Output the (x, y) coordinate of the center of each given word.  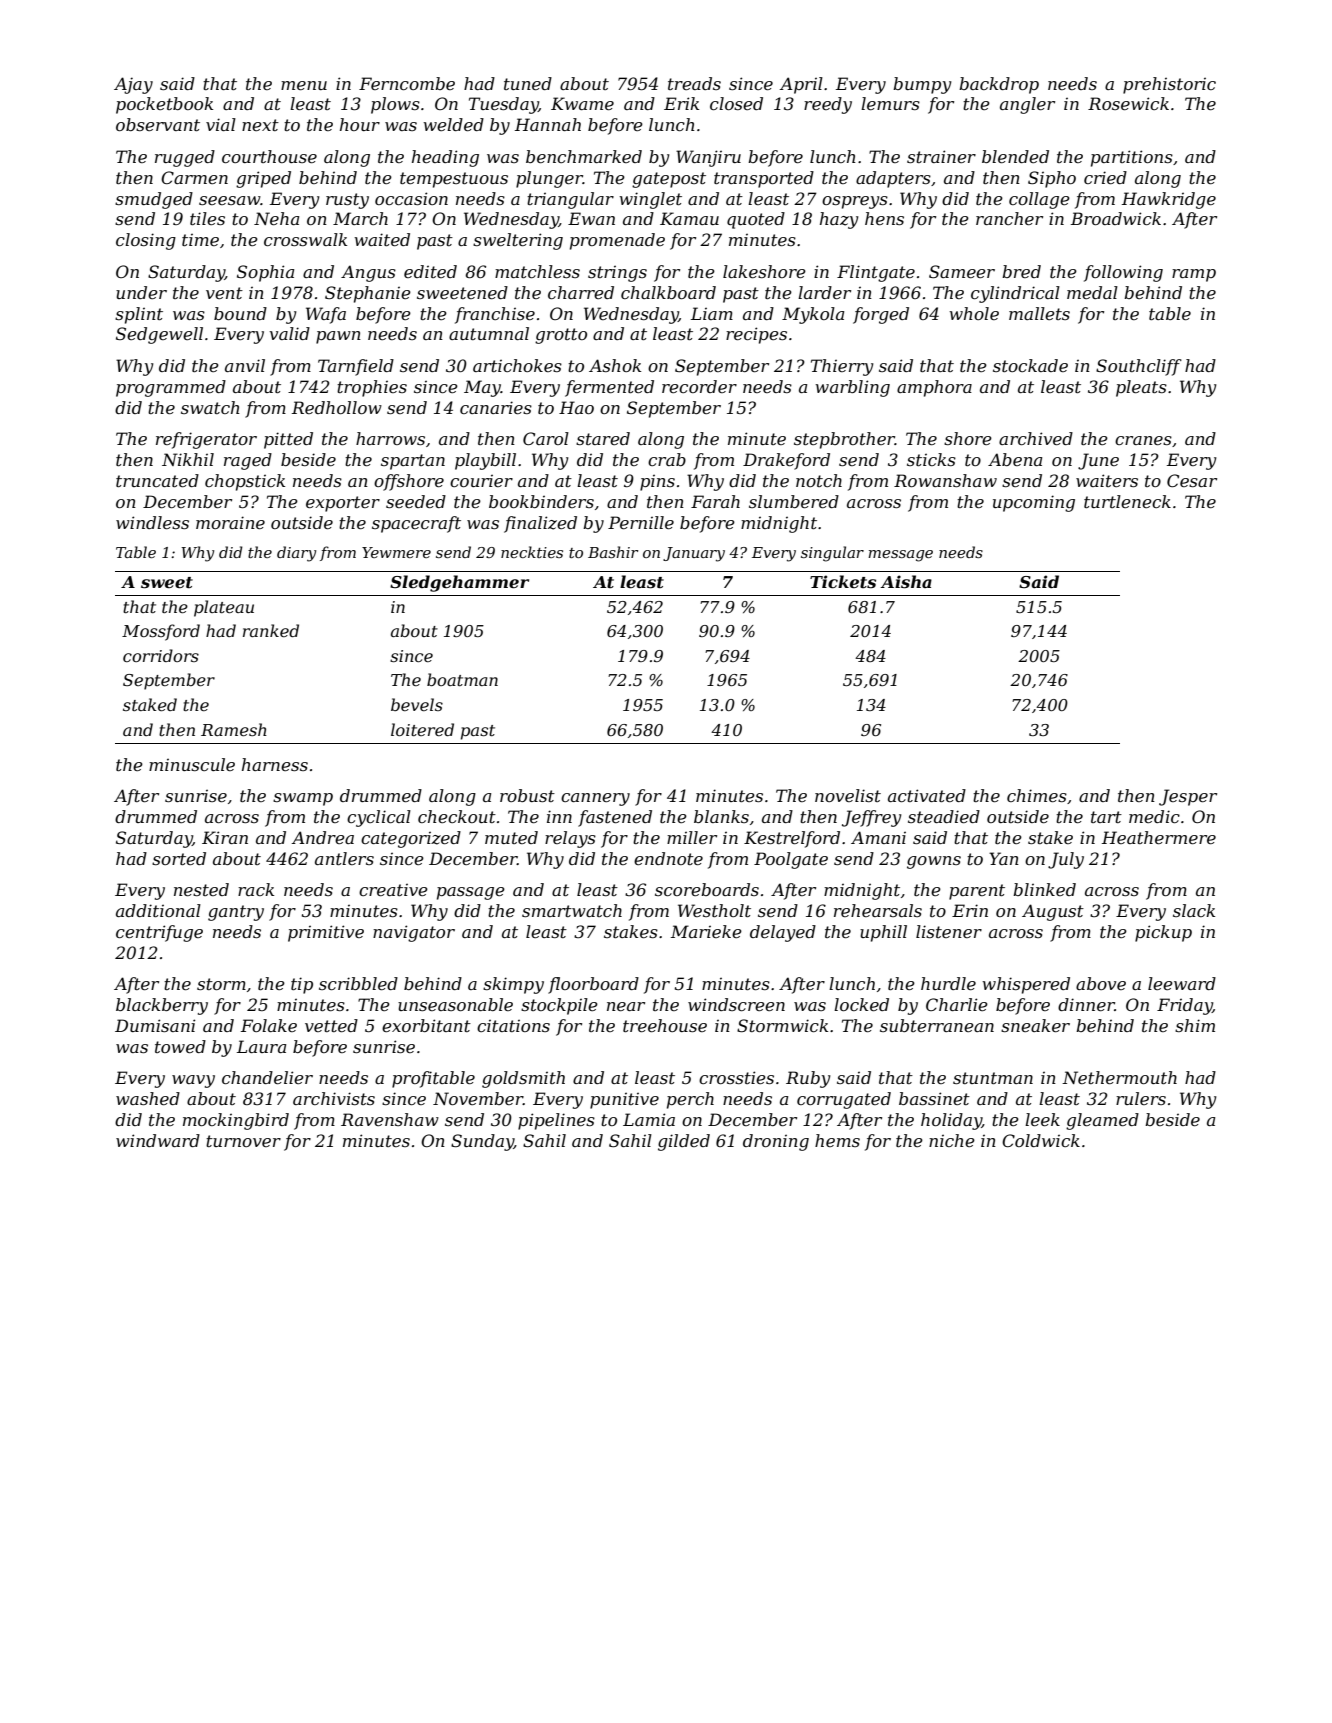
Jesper (1188, 797)
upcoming (1034, 503)
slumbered (794, 501)
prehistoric (1169, 85)
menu (304, 85)
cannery (595, 799)
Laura (261, 1046)
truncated (157, 480)
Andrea (322, 837)
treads (694, 83)
